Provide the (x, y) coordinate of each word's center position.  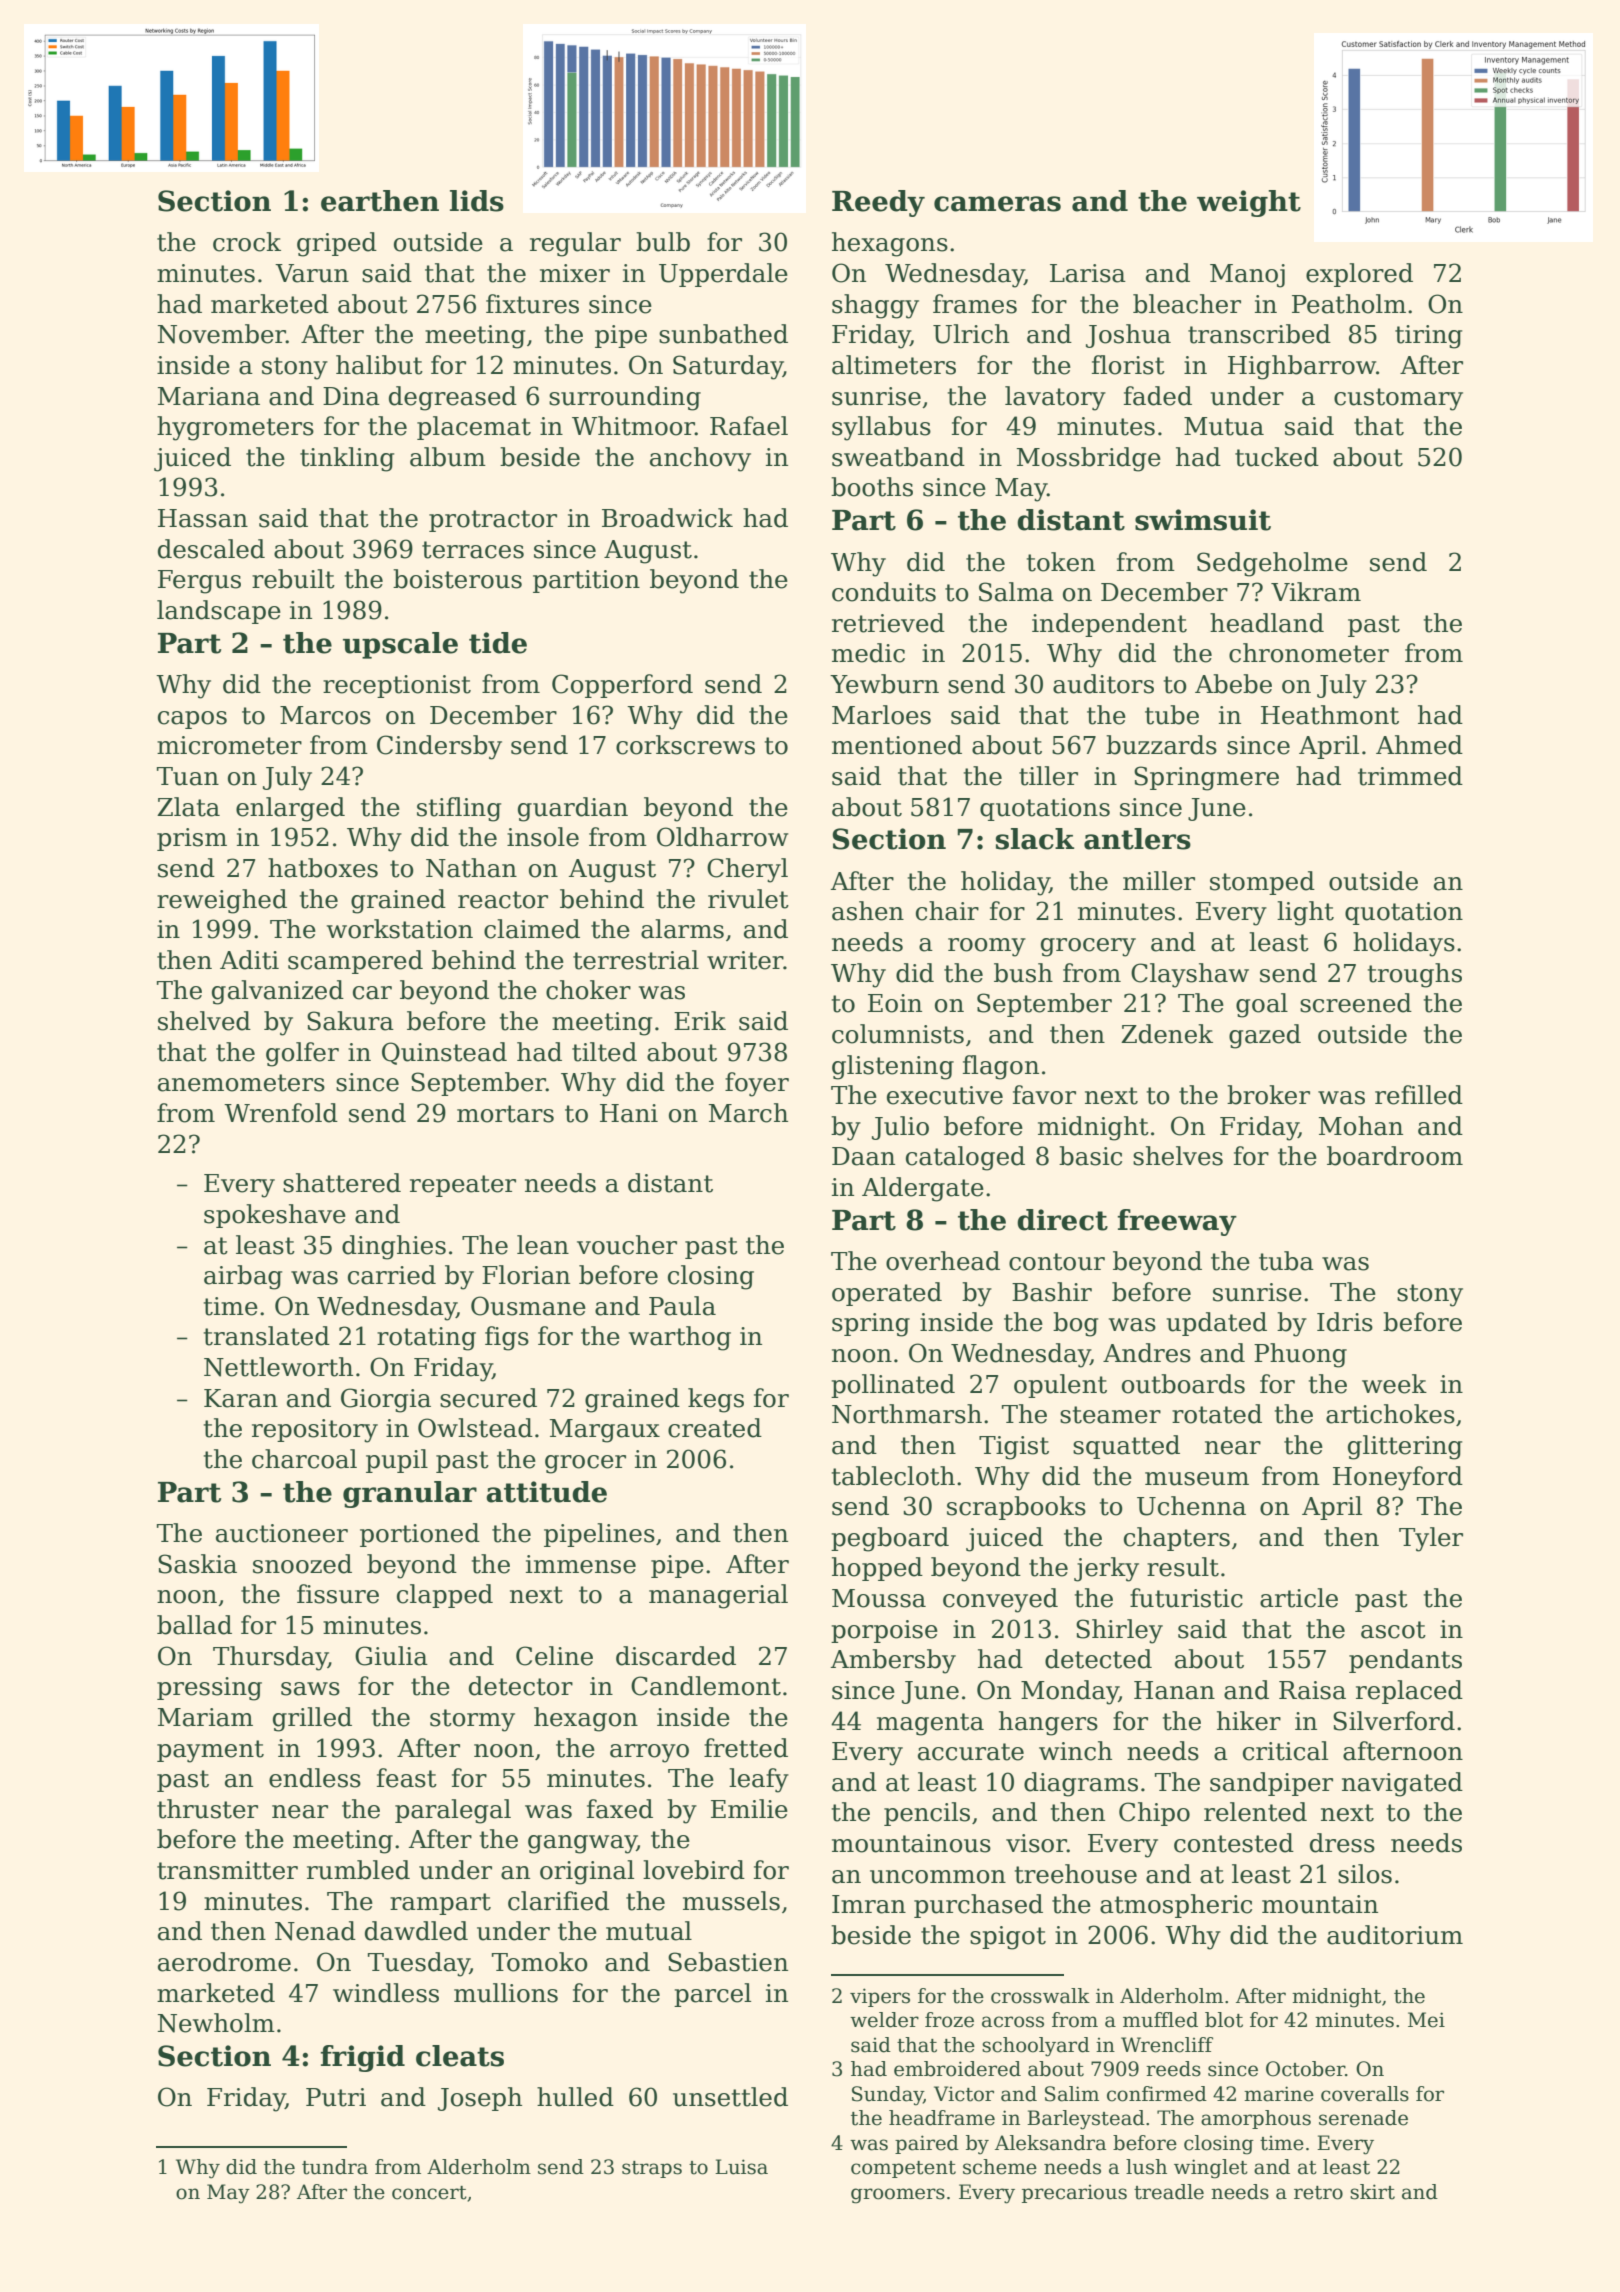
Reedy (878, 203)
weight (1249, 203)
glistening (893, 1067)
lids (477, 201)
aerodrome (224, 1962)
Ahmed (1419, 745)
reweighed (222, 901)
